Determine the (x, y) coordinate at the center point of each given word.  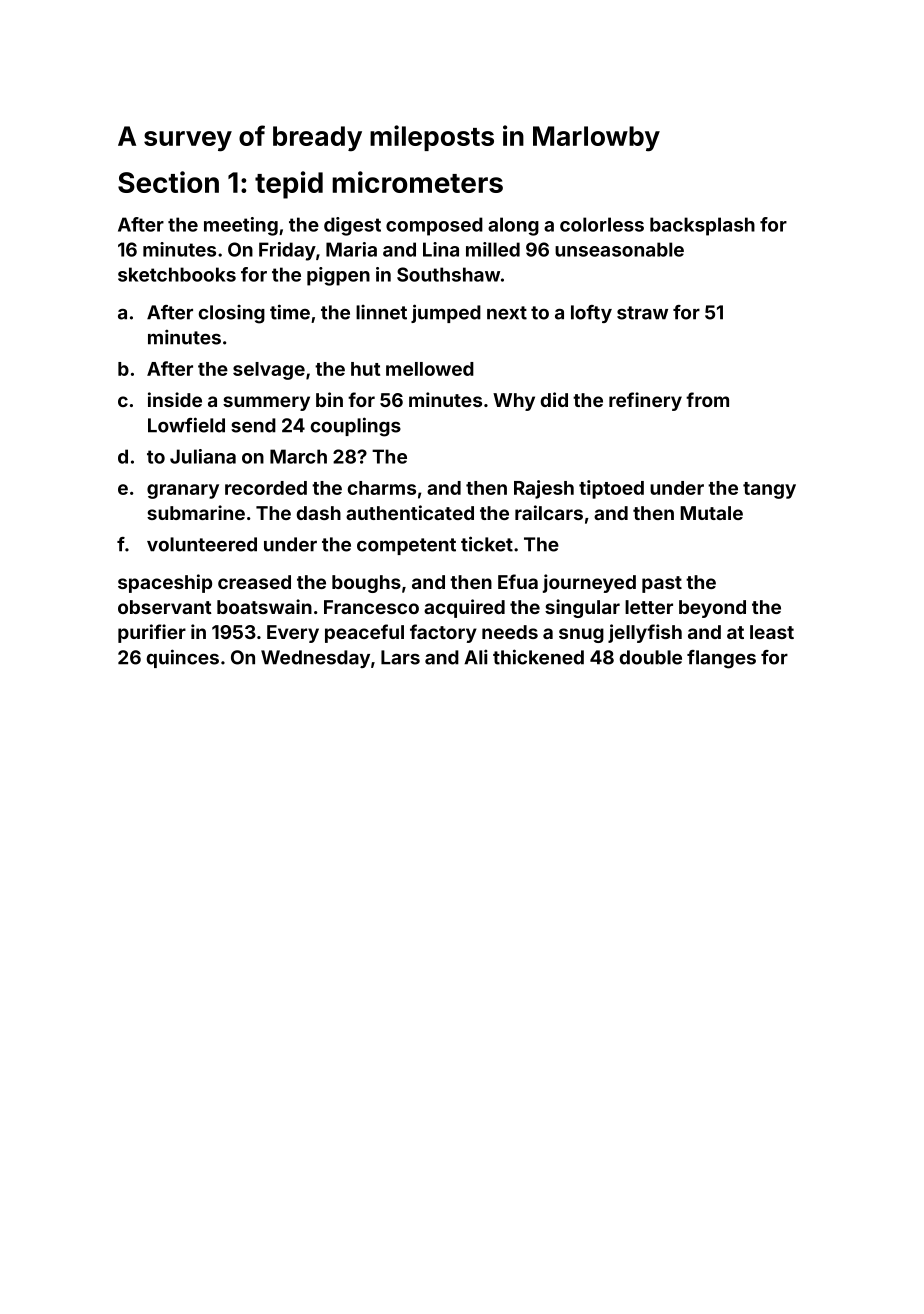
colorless (602, 224)
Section (168, 182)
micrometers (417, 182)
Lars (400, 657)
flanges (721, 659)
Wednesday (315, 659)
